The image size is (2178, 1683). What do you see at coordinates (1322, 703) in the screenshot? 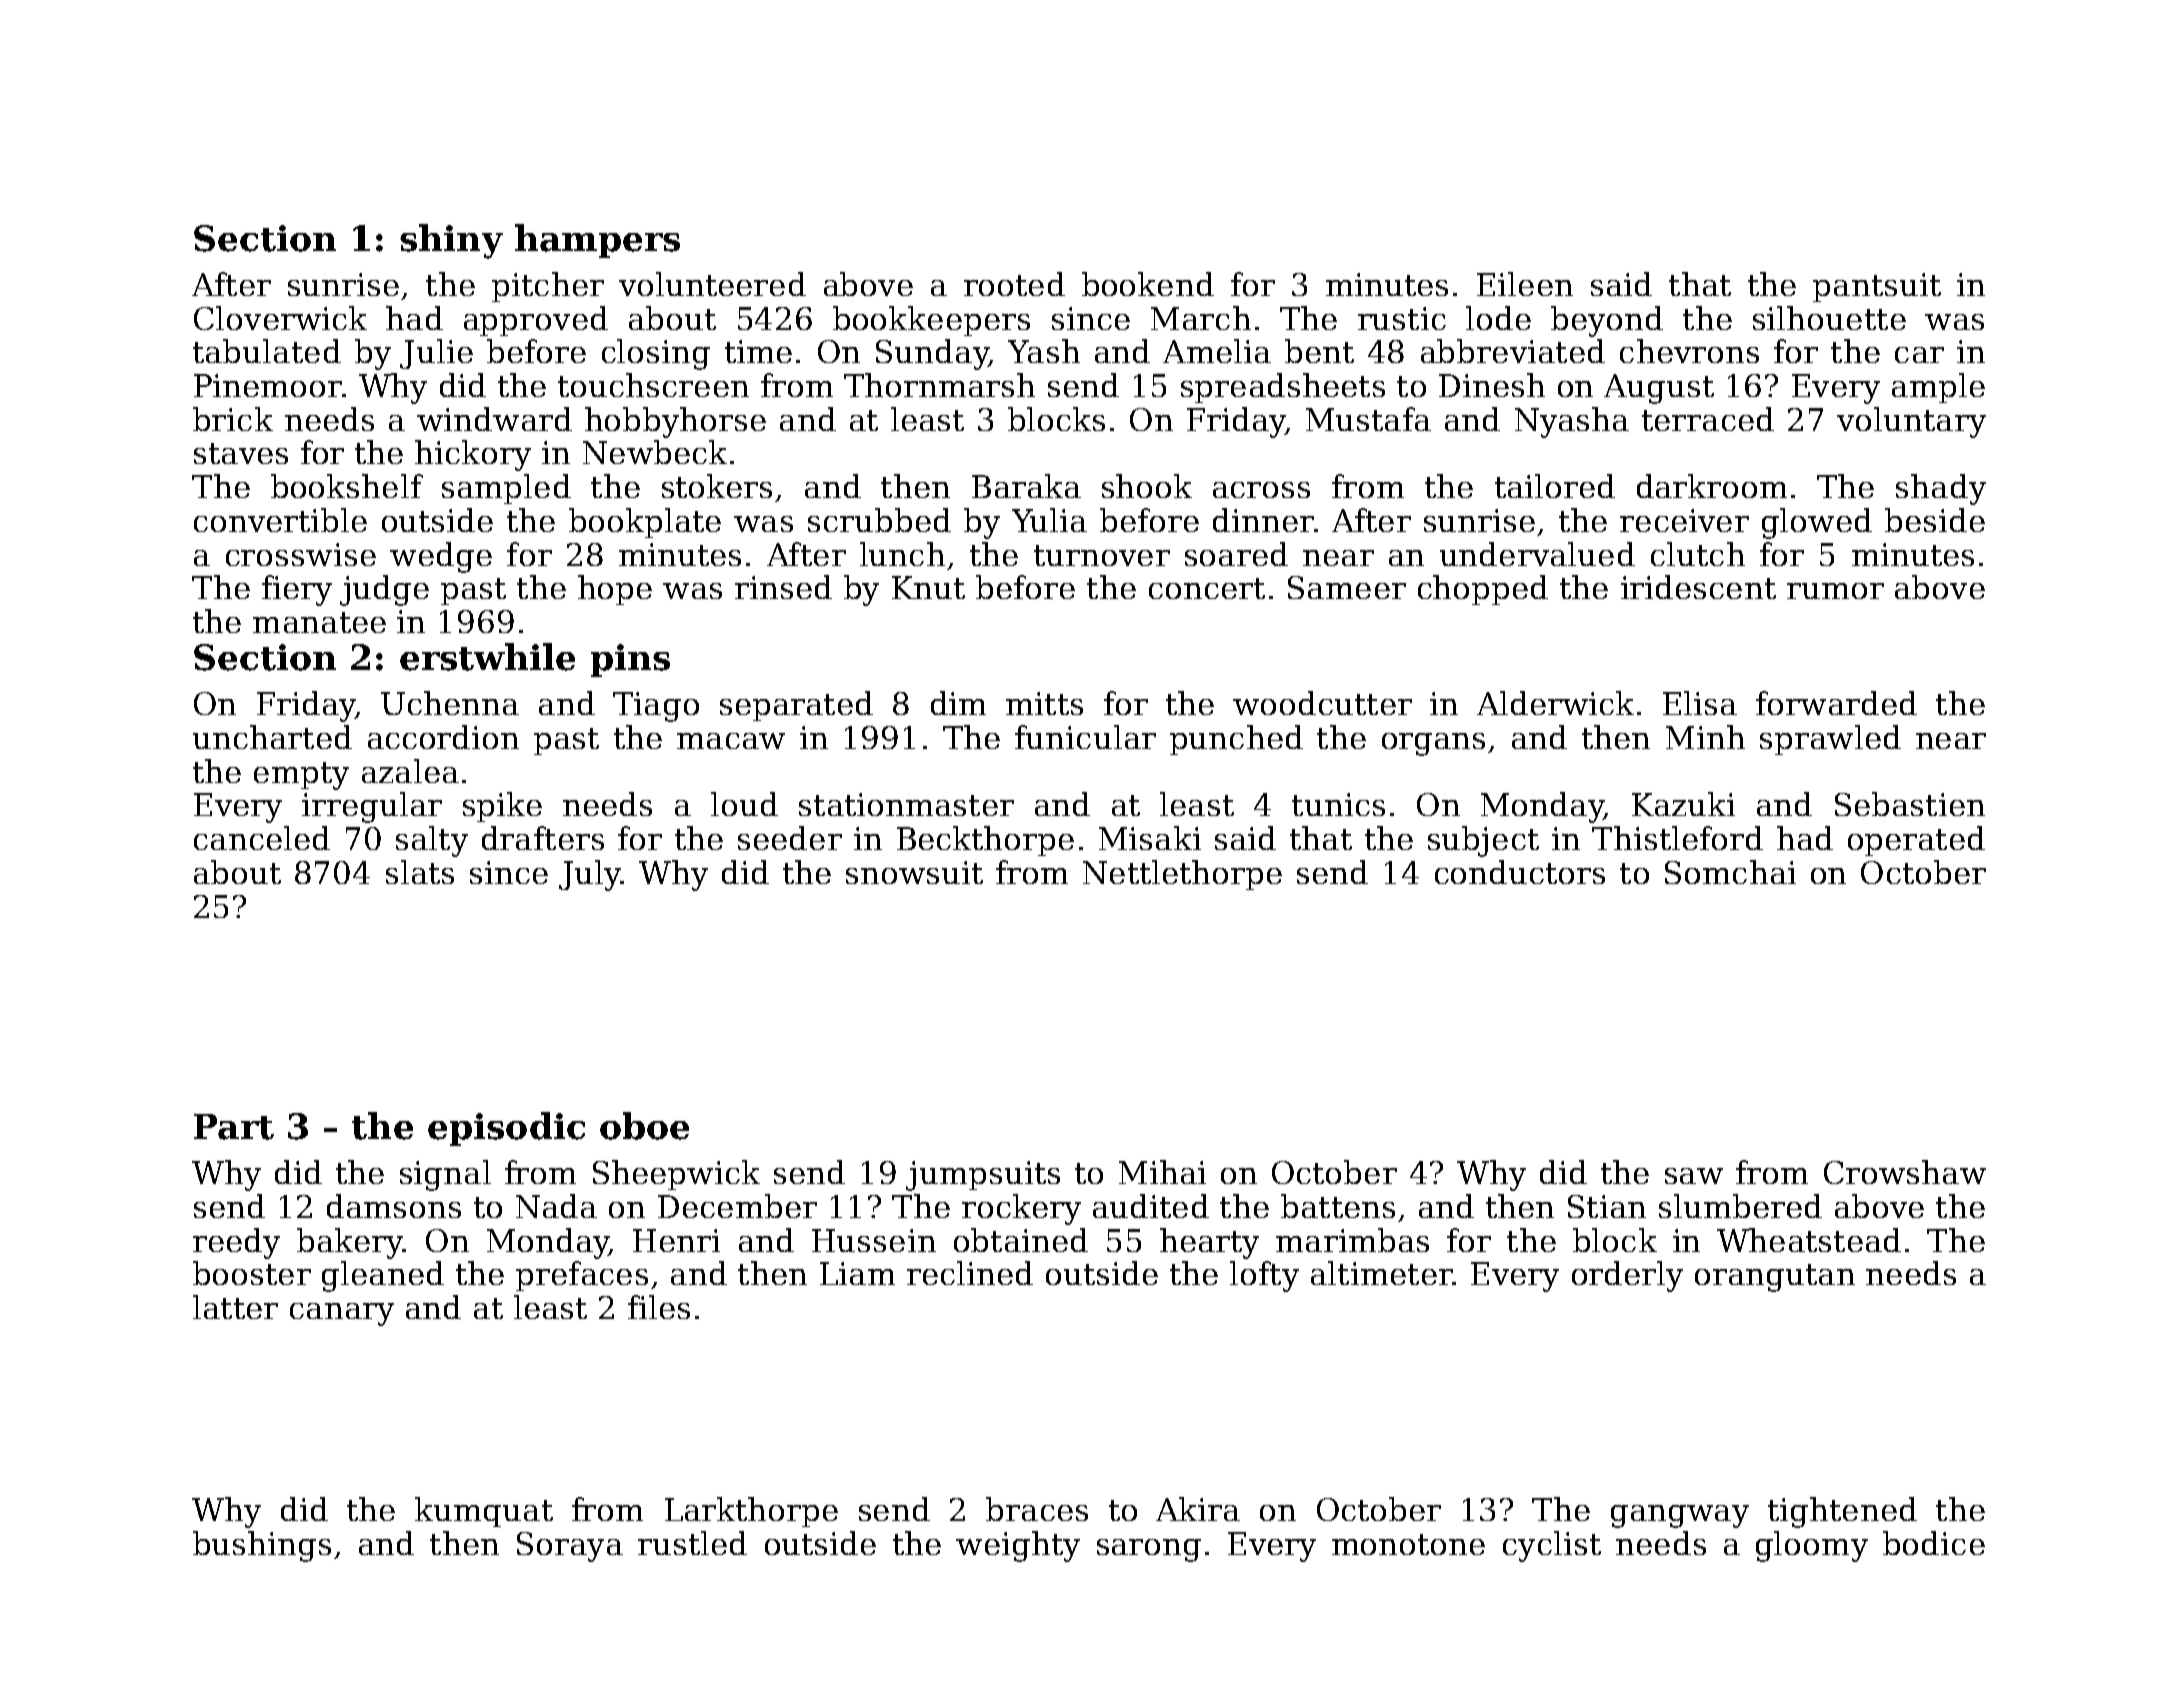
I see `woodcutter` at bounding box center [1322, 703].
